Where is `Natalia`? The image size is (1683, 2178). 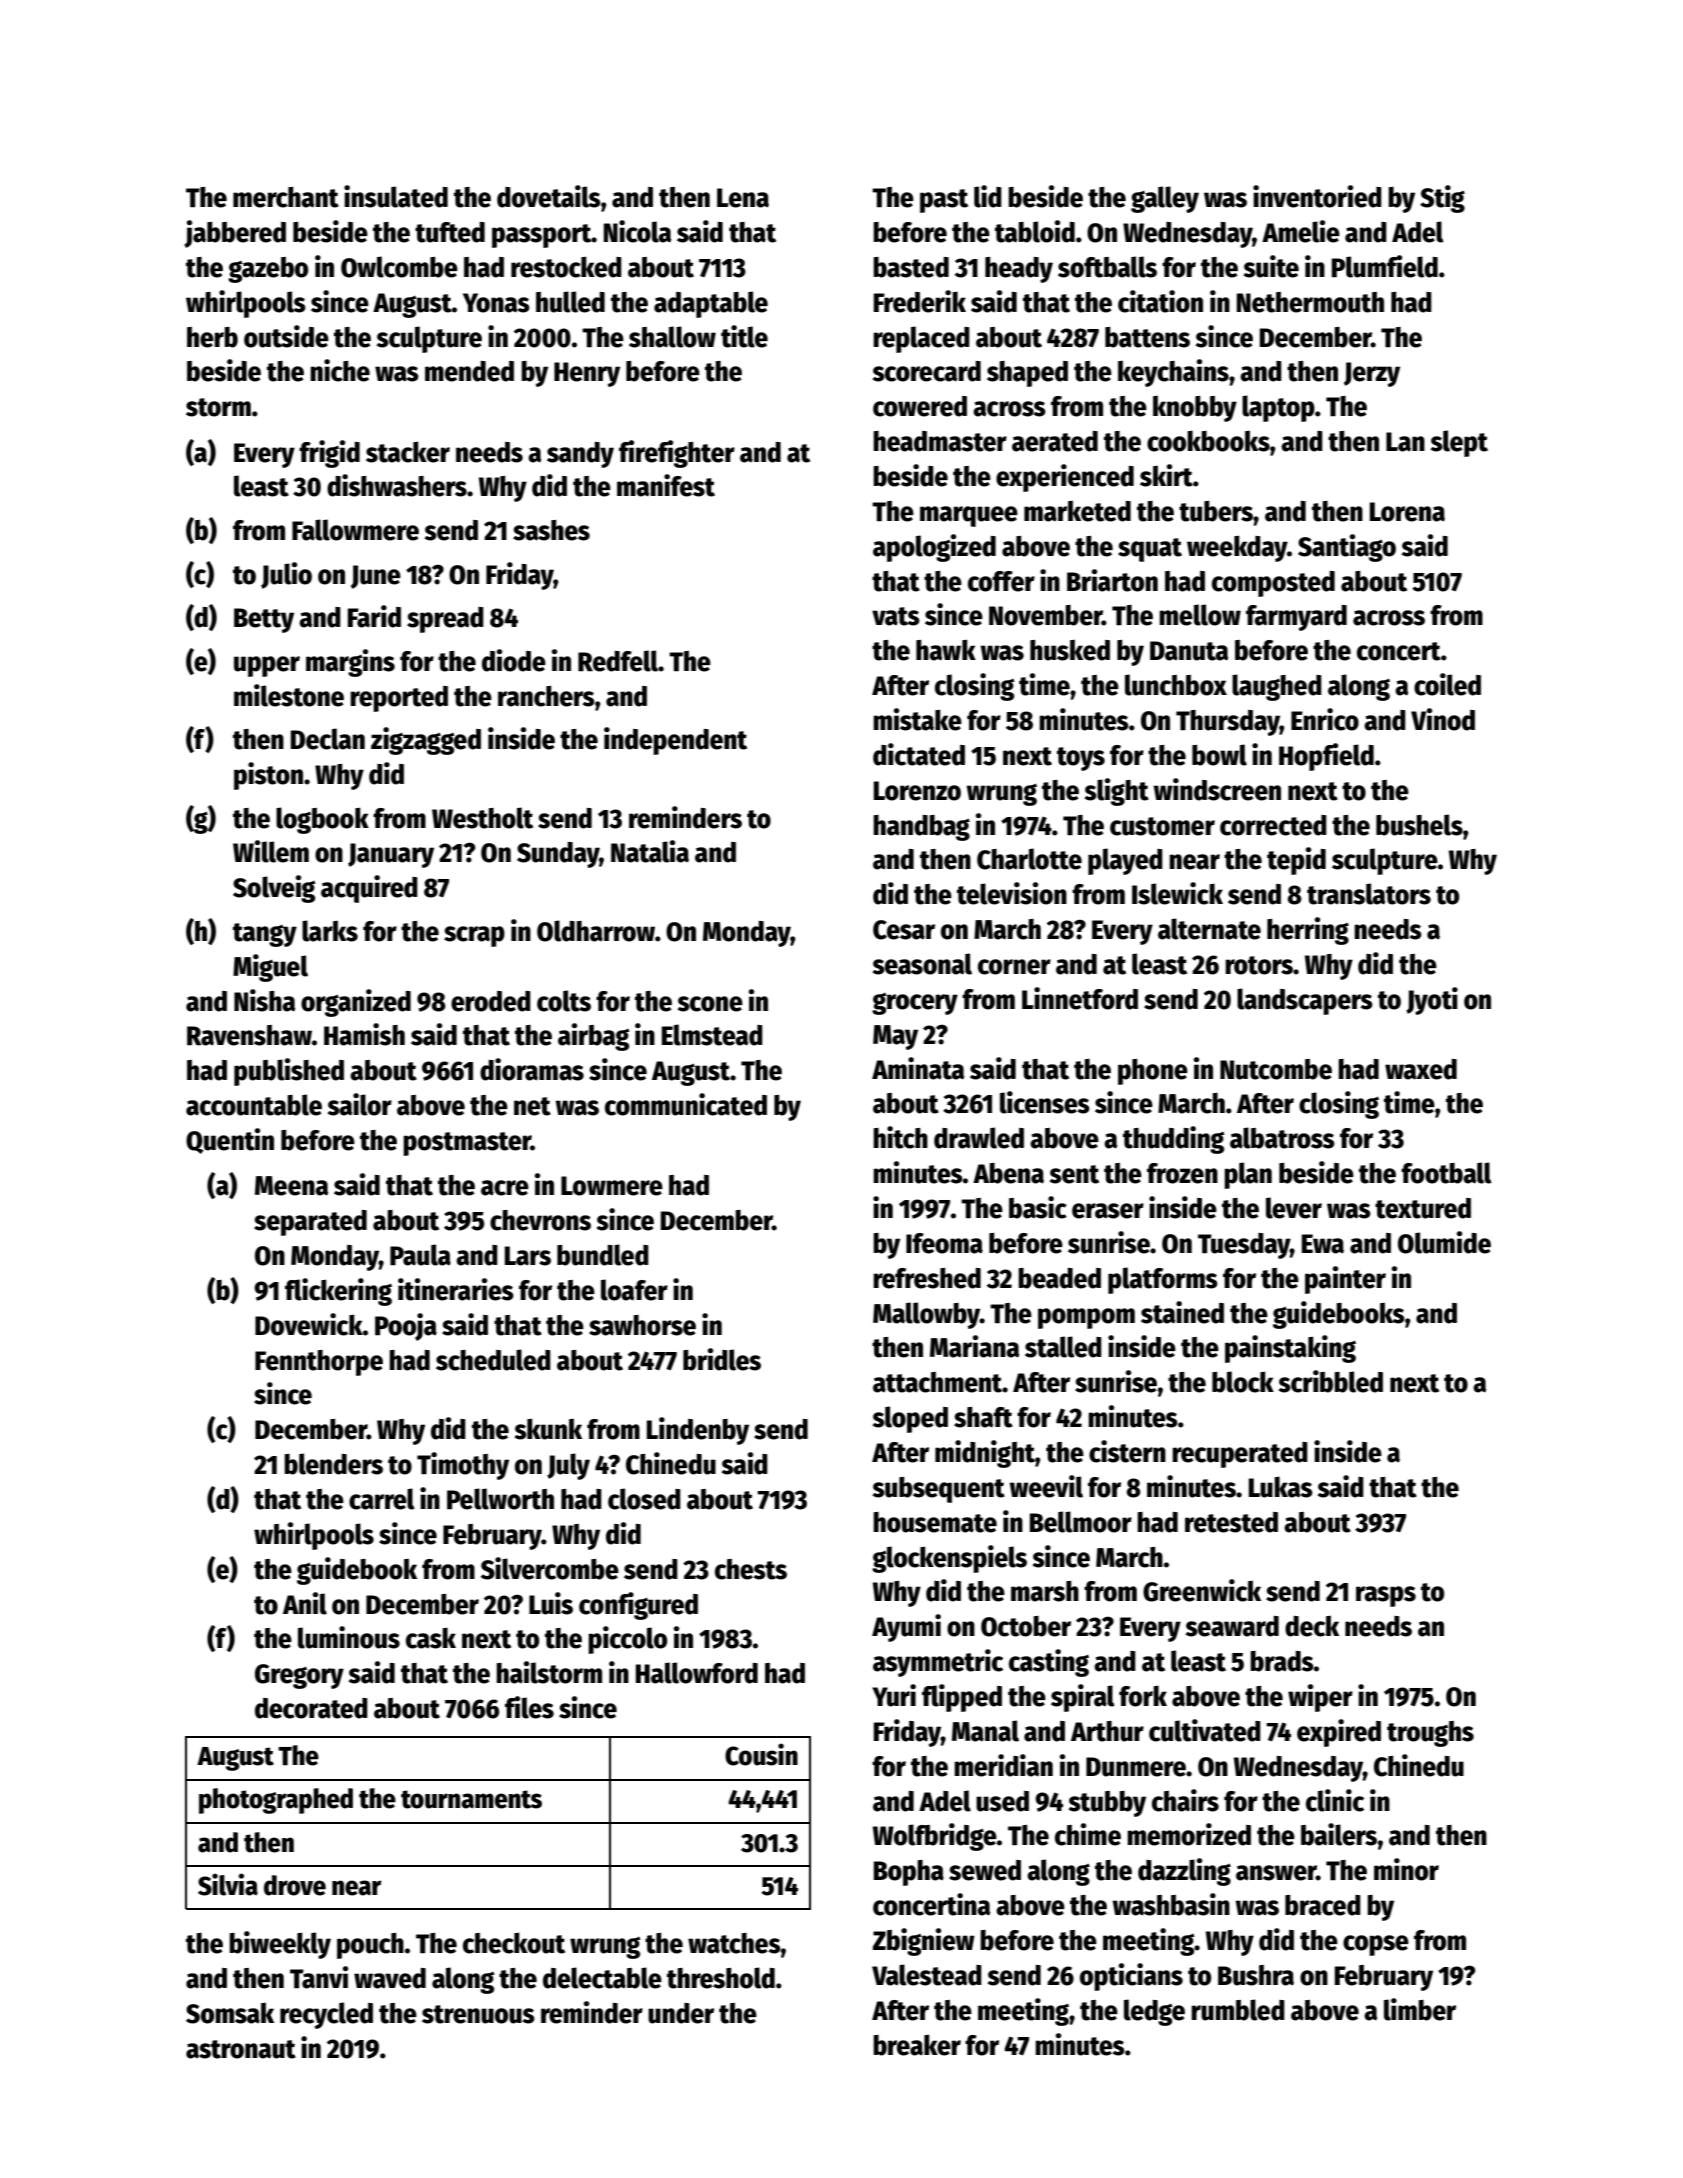
Natalia is located at coordinates (650, 851).
